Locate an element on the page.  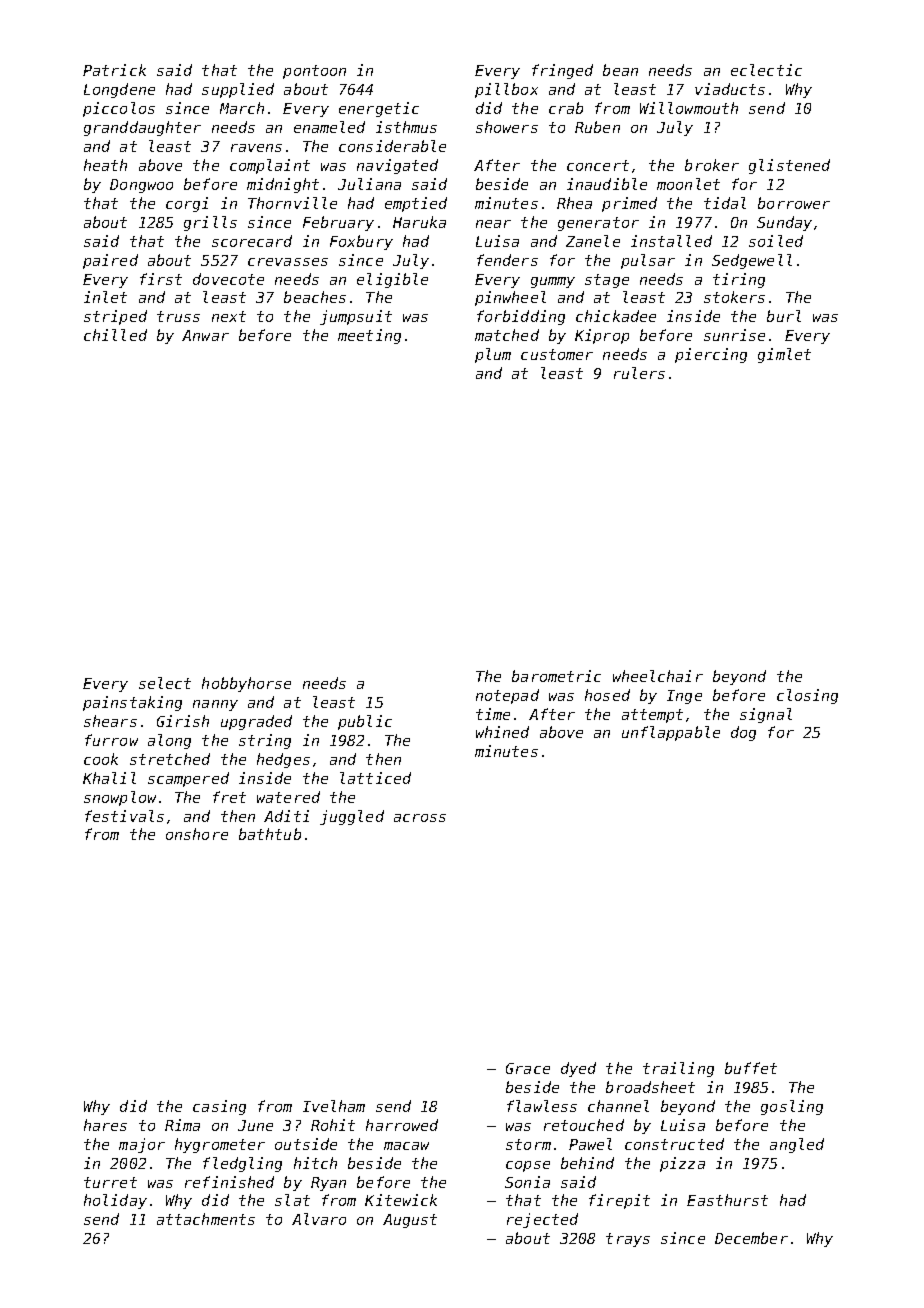
wheelchair is located at coordinates (658, 676).
